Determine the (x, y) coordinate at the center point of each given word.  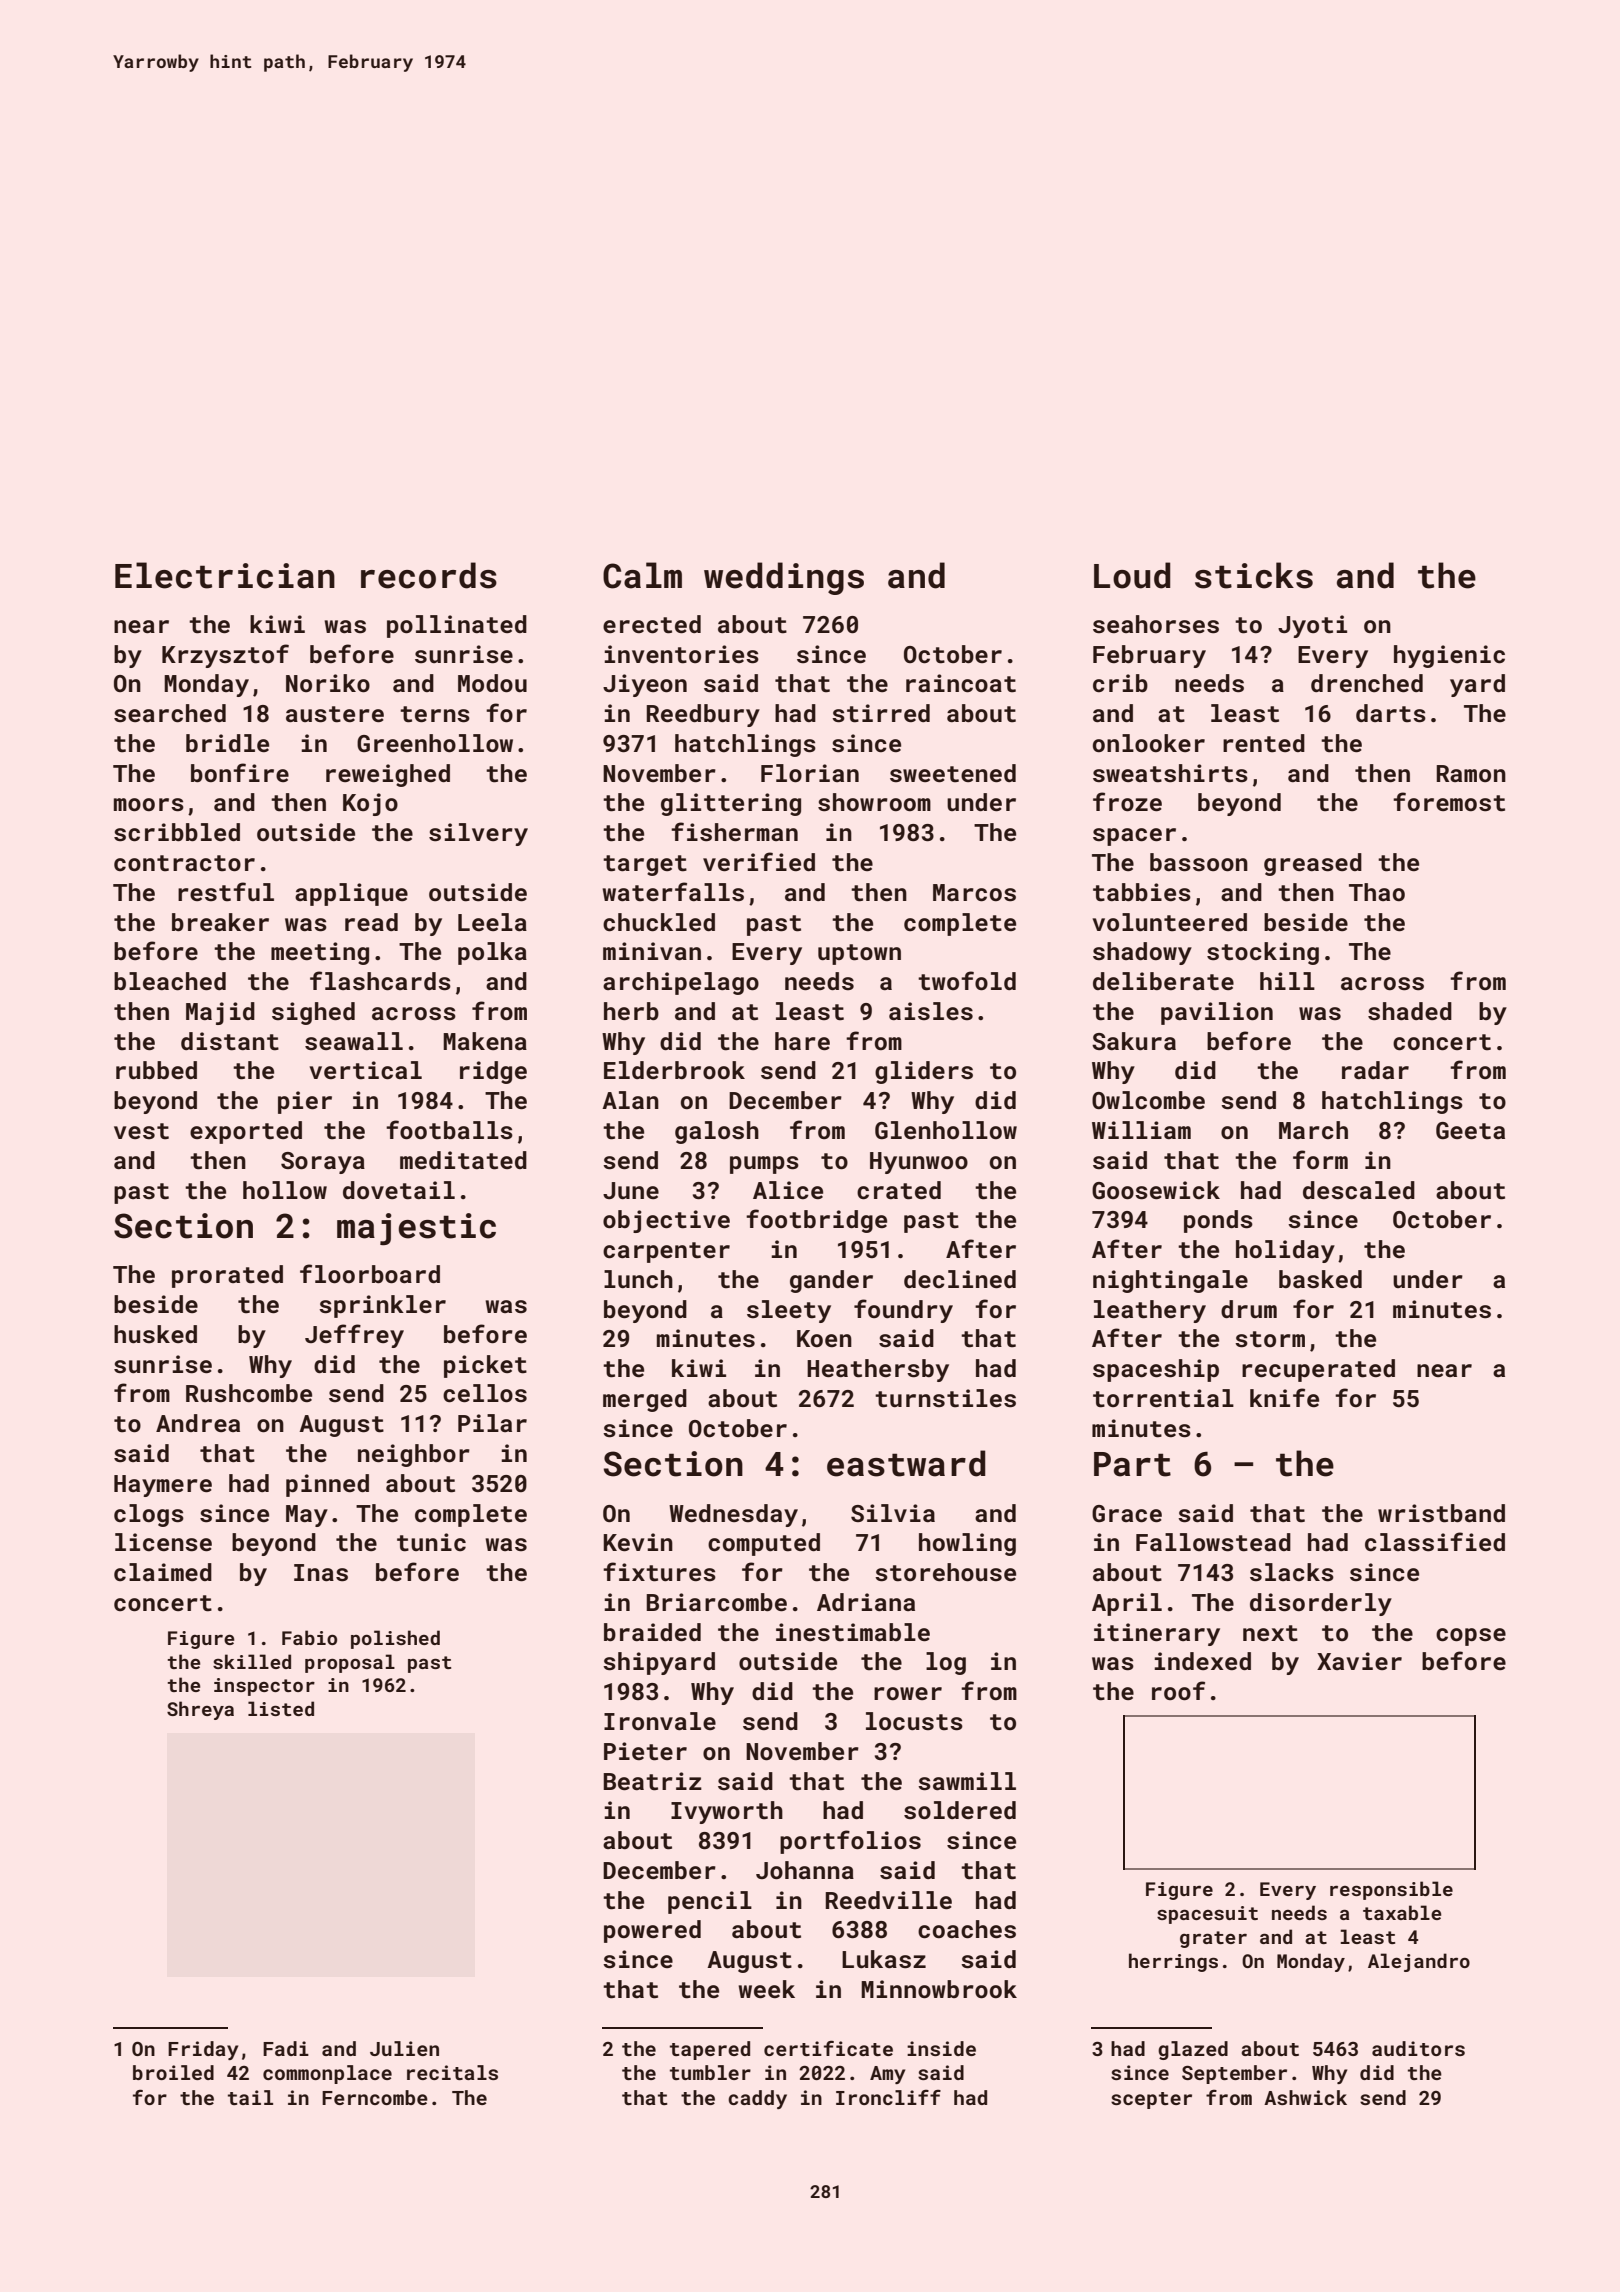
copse (1471, 1637)
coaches (967, 1929)
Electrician (225, 575)
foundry (903, 1311)
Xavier (1359, 1661)
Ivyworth (727, 1812)
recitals (452, 2072)
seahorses (1156, 624)
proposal (350, 1663)
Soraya (323, 1163)
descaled (1359, 1190)
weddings (784, 578)
